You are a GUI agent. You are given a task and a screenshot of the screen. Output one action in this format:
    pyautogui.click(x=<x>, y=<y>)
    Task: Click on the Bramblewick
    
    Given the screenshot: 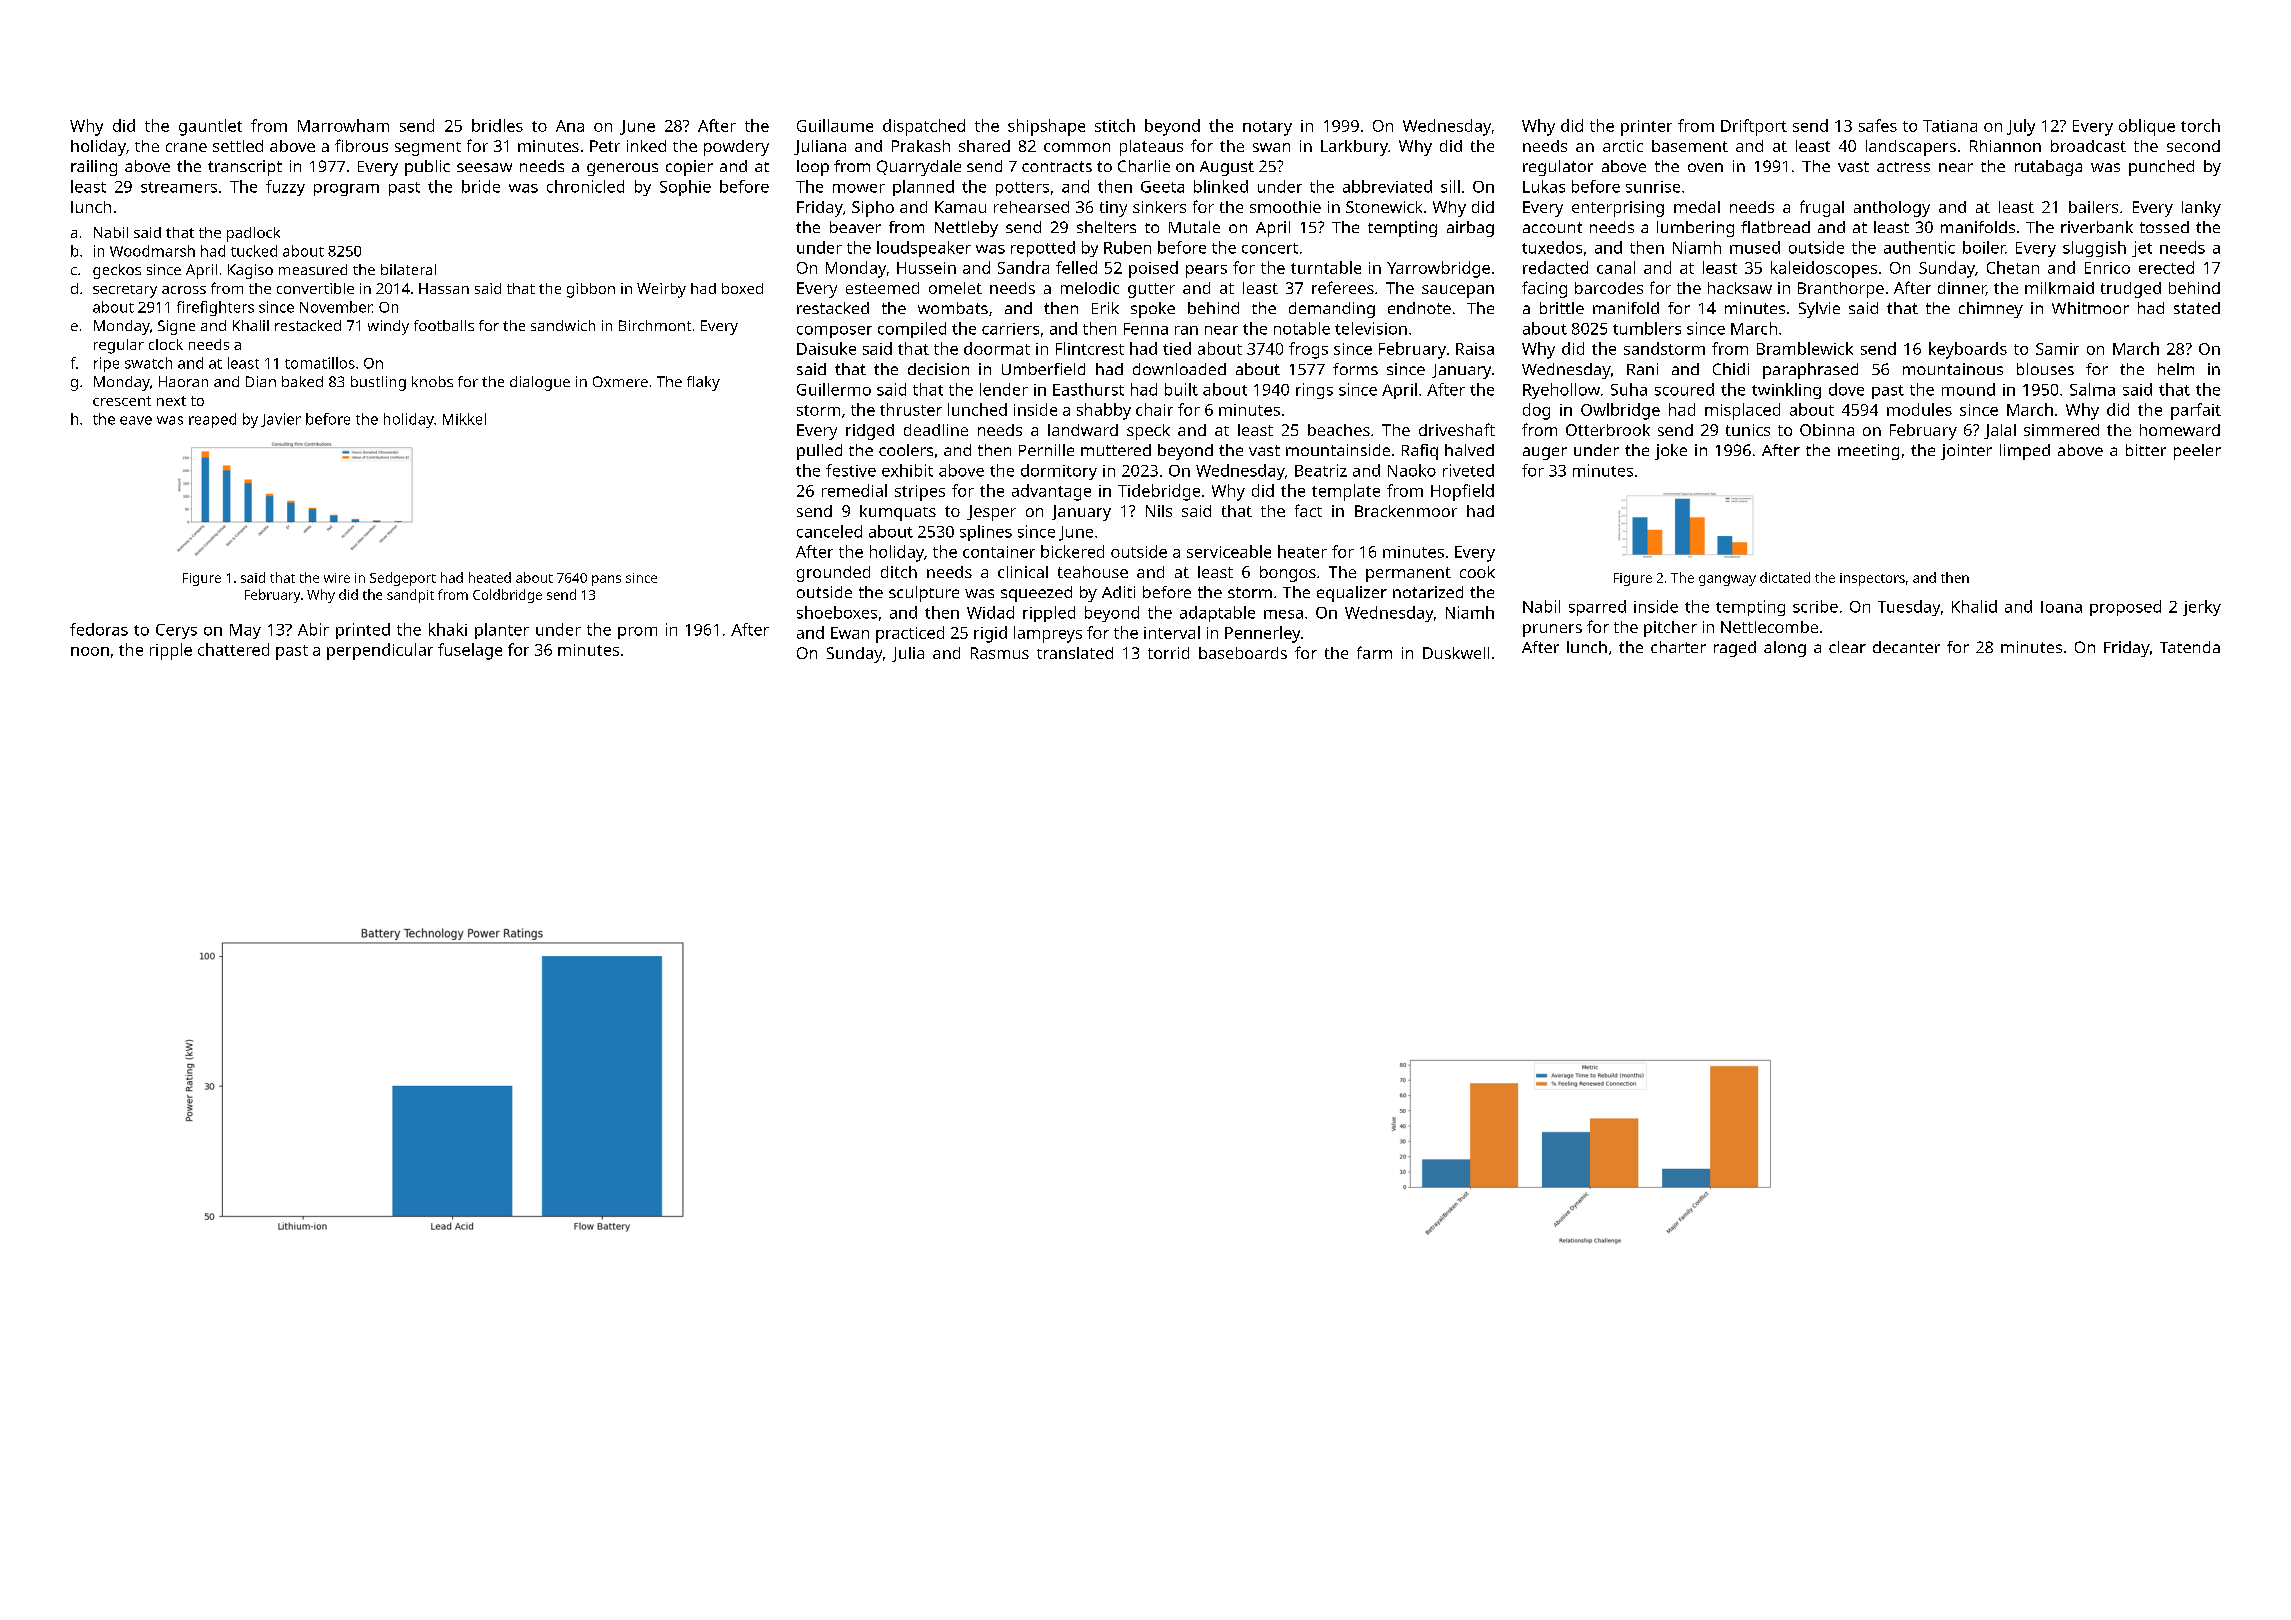 What is the action you would take?
    pyautogui.click(x=1805, y=348)
